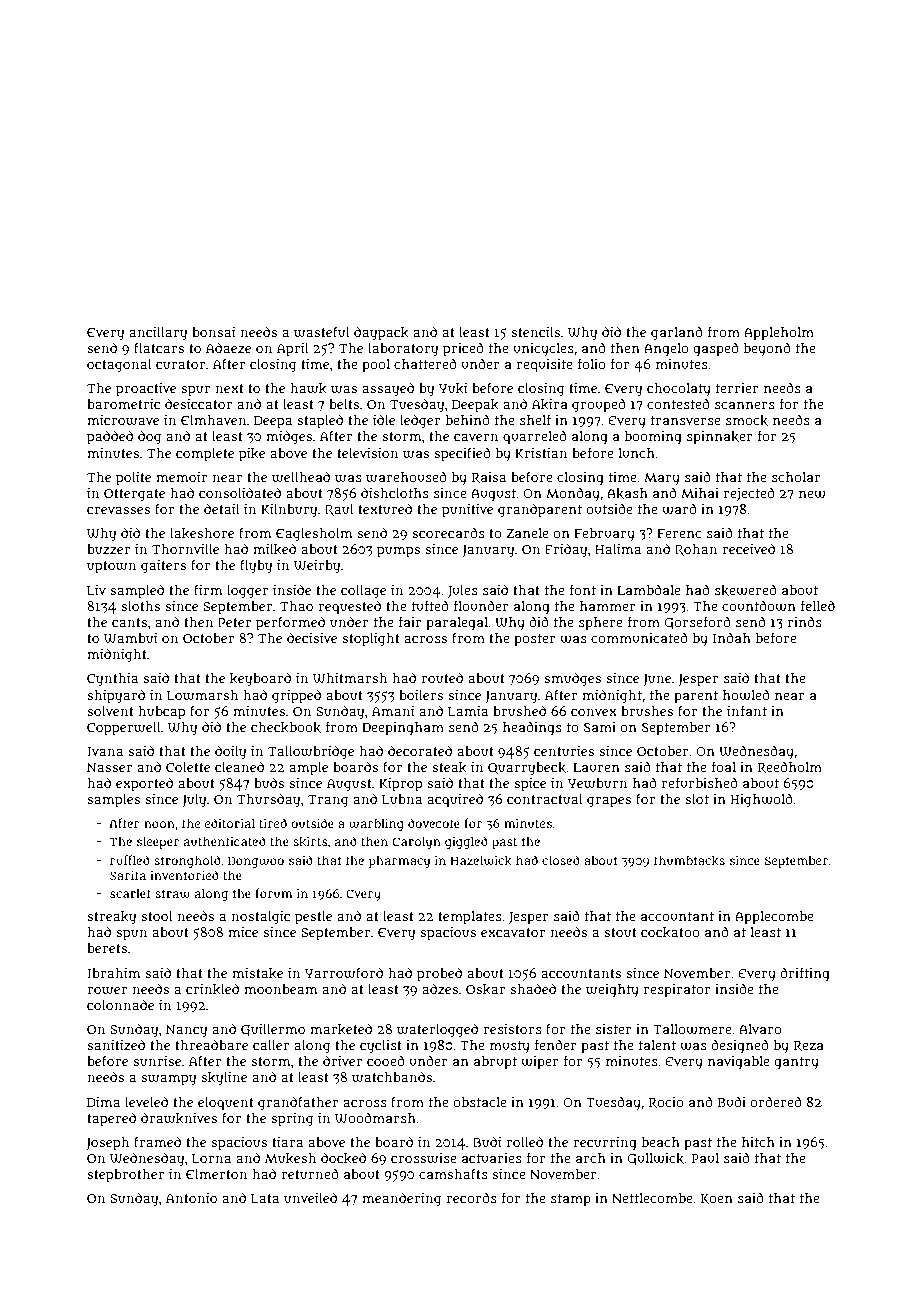 Image resolution: width=924 pixels, height=1308 pixels. Describe the element at coordinates (779, 334) in the screenshot. I see `Appleholm` at that location.
